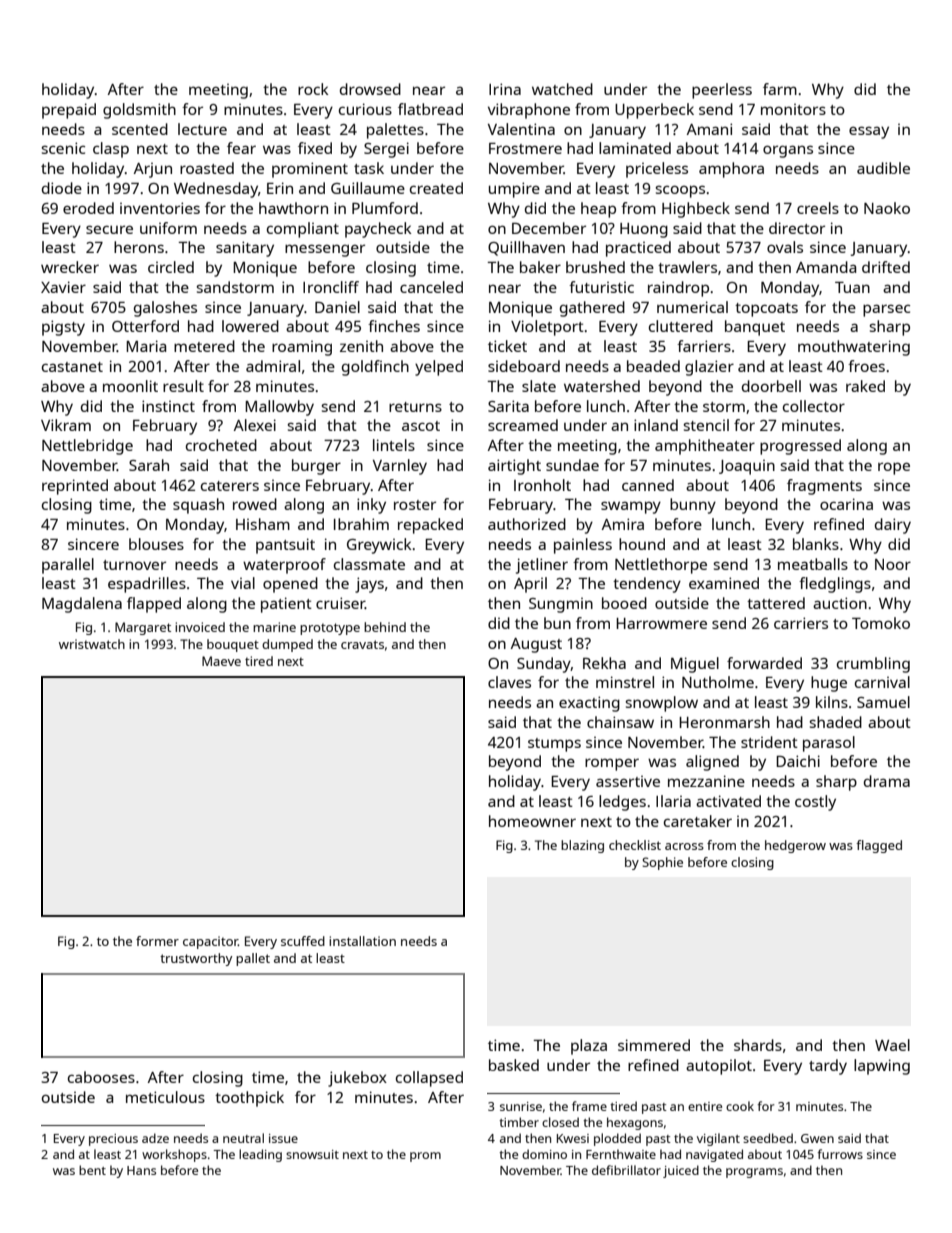 The width and height of the document is (952, 1233). What do you see at coordinates (312, 1154) in the document?
I see `snowsuit` at bounding box center [312, 1154].
